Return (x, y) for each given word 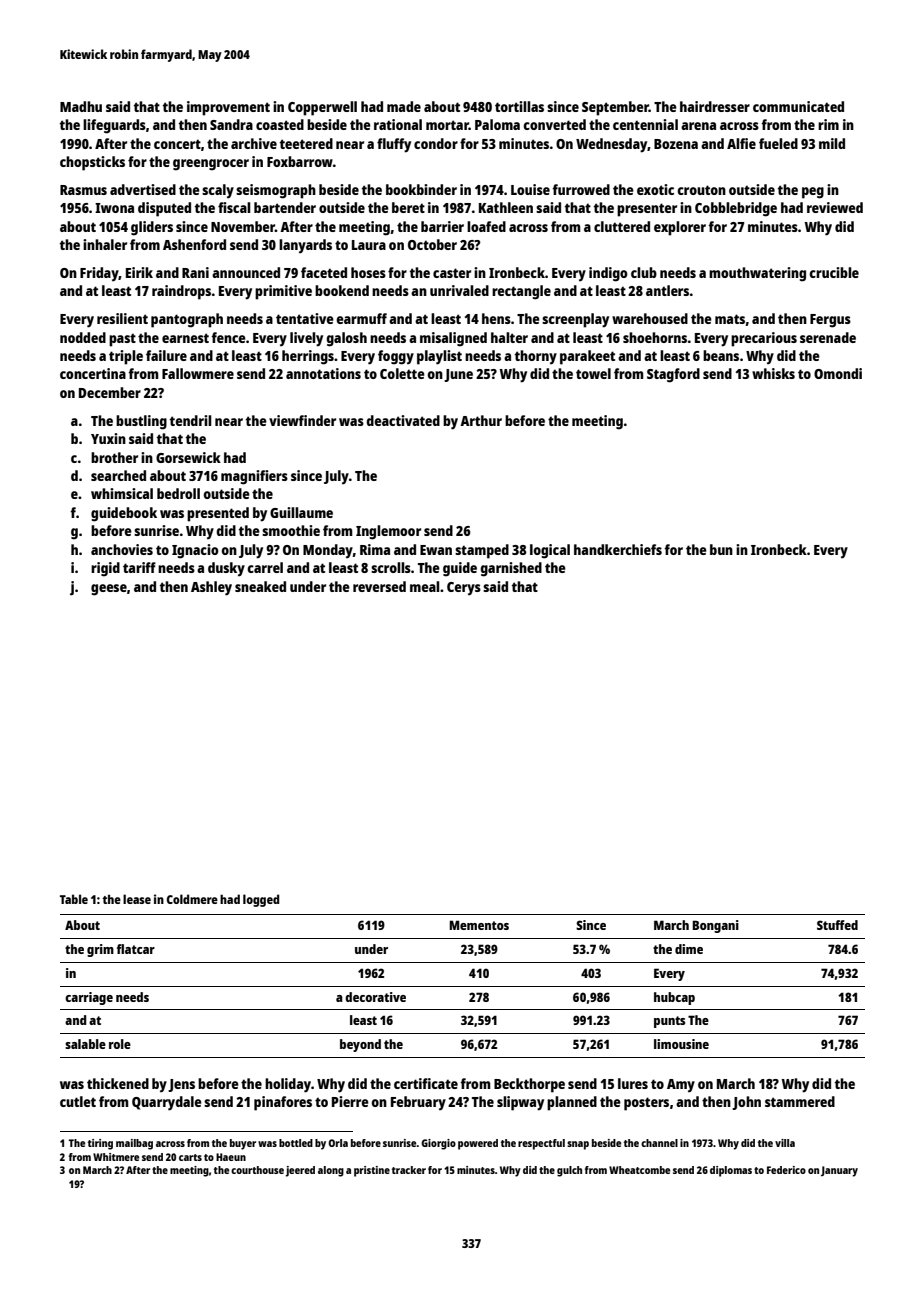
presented (218, 514)
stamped (482, 551)
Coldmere (192, 899)
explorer (680, 228)
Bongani (715, 926)
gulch (569, 1171)
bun (721, 549)
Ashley (211, 588)
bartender (285, 207)
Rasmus (83, 190)
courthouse (257, 1170)
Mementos (479, 925)
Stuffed (837, 925)
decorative (375, 997)
